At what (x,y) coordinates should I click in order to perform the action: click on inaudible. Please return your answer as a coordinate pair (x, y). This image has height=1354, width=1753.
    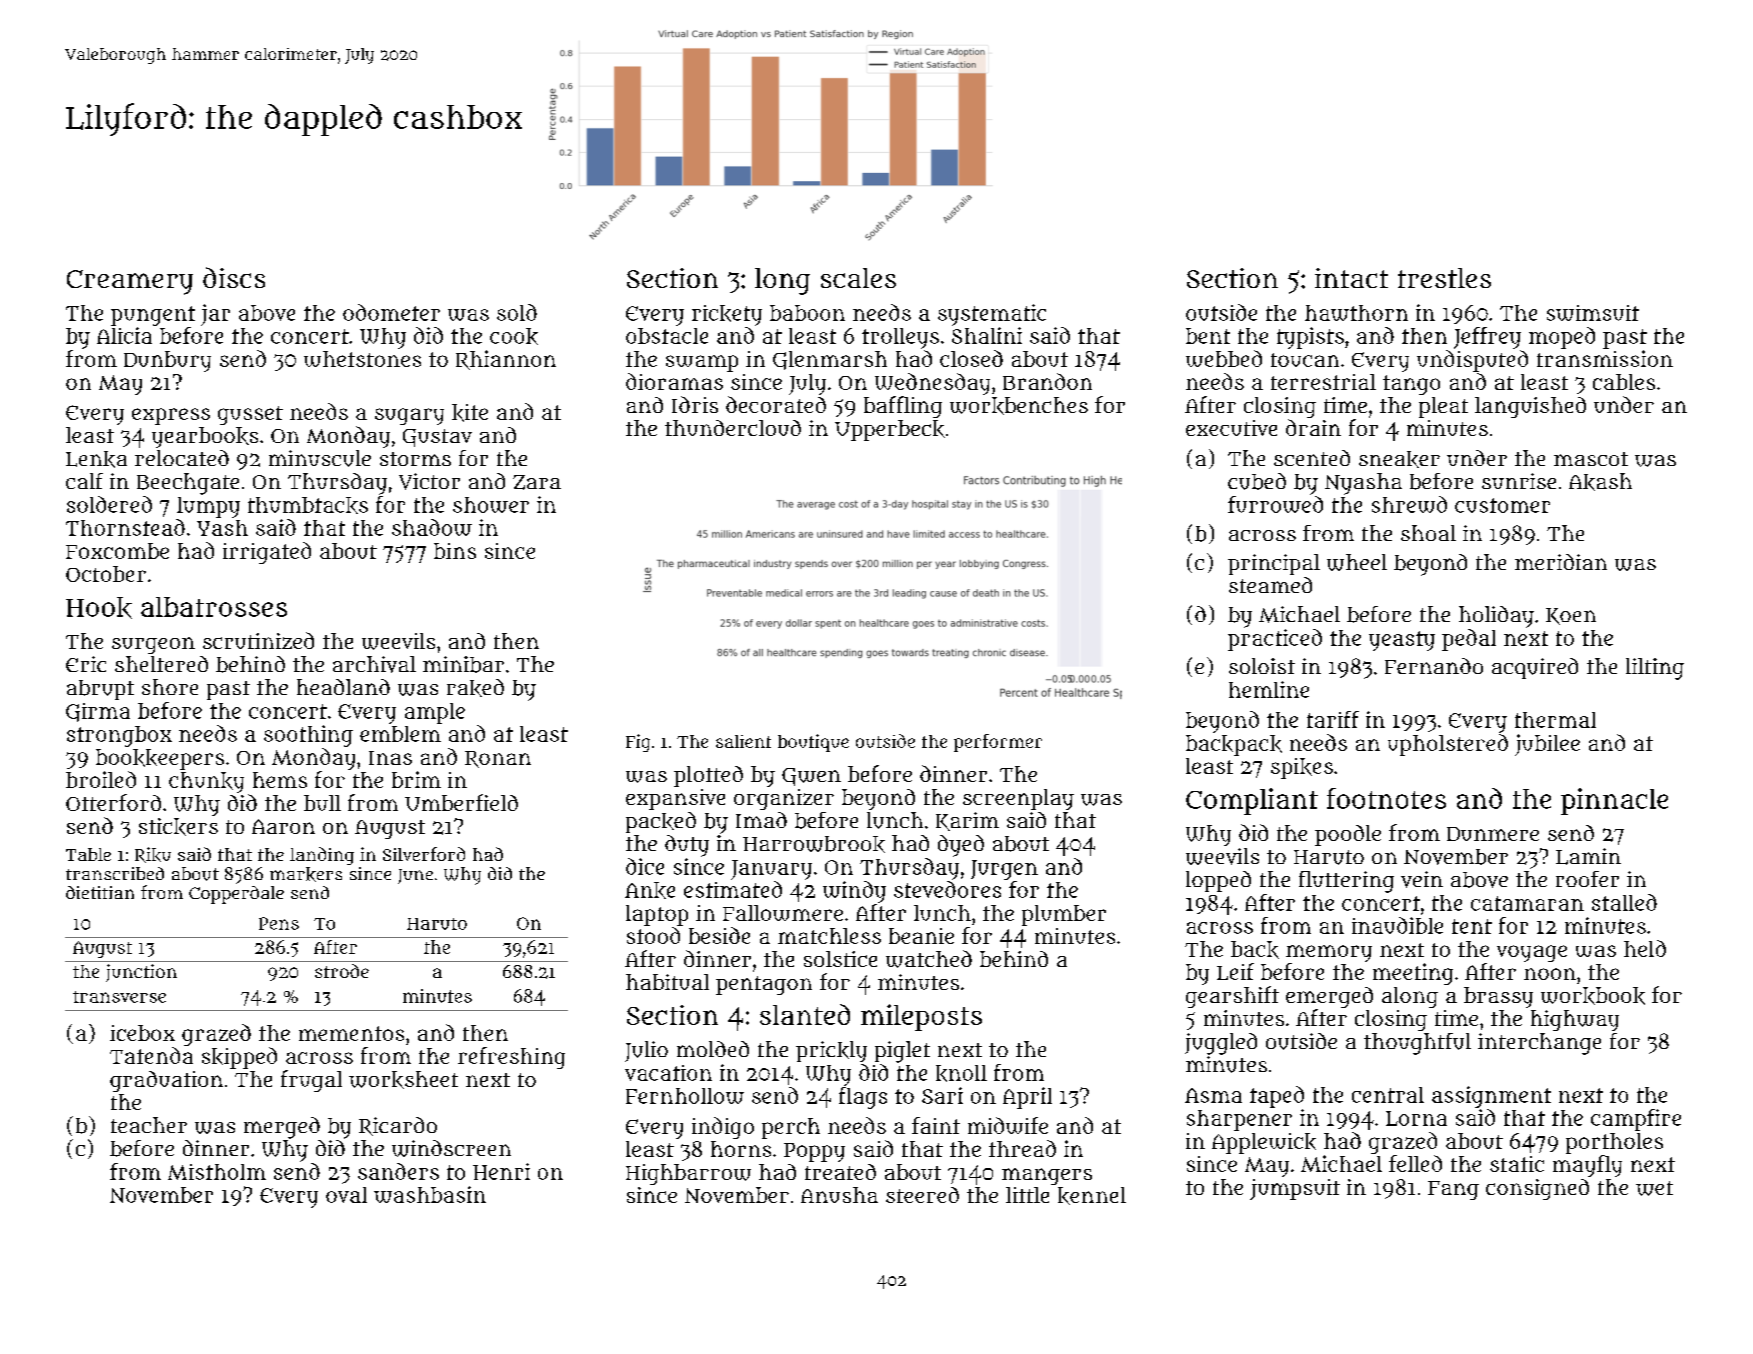
    Looking at the image, I should click on (1397, 925).
